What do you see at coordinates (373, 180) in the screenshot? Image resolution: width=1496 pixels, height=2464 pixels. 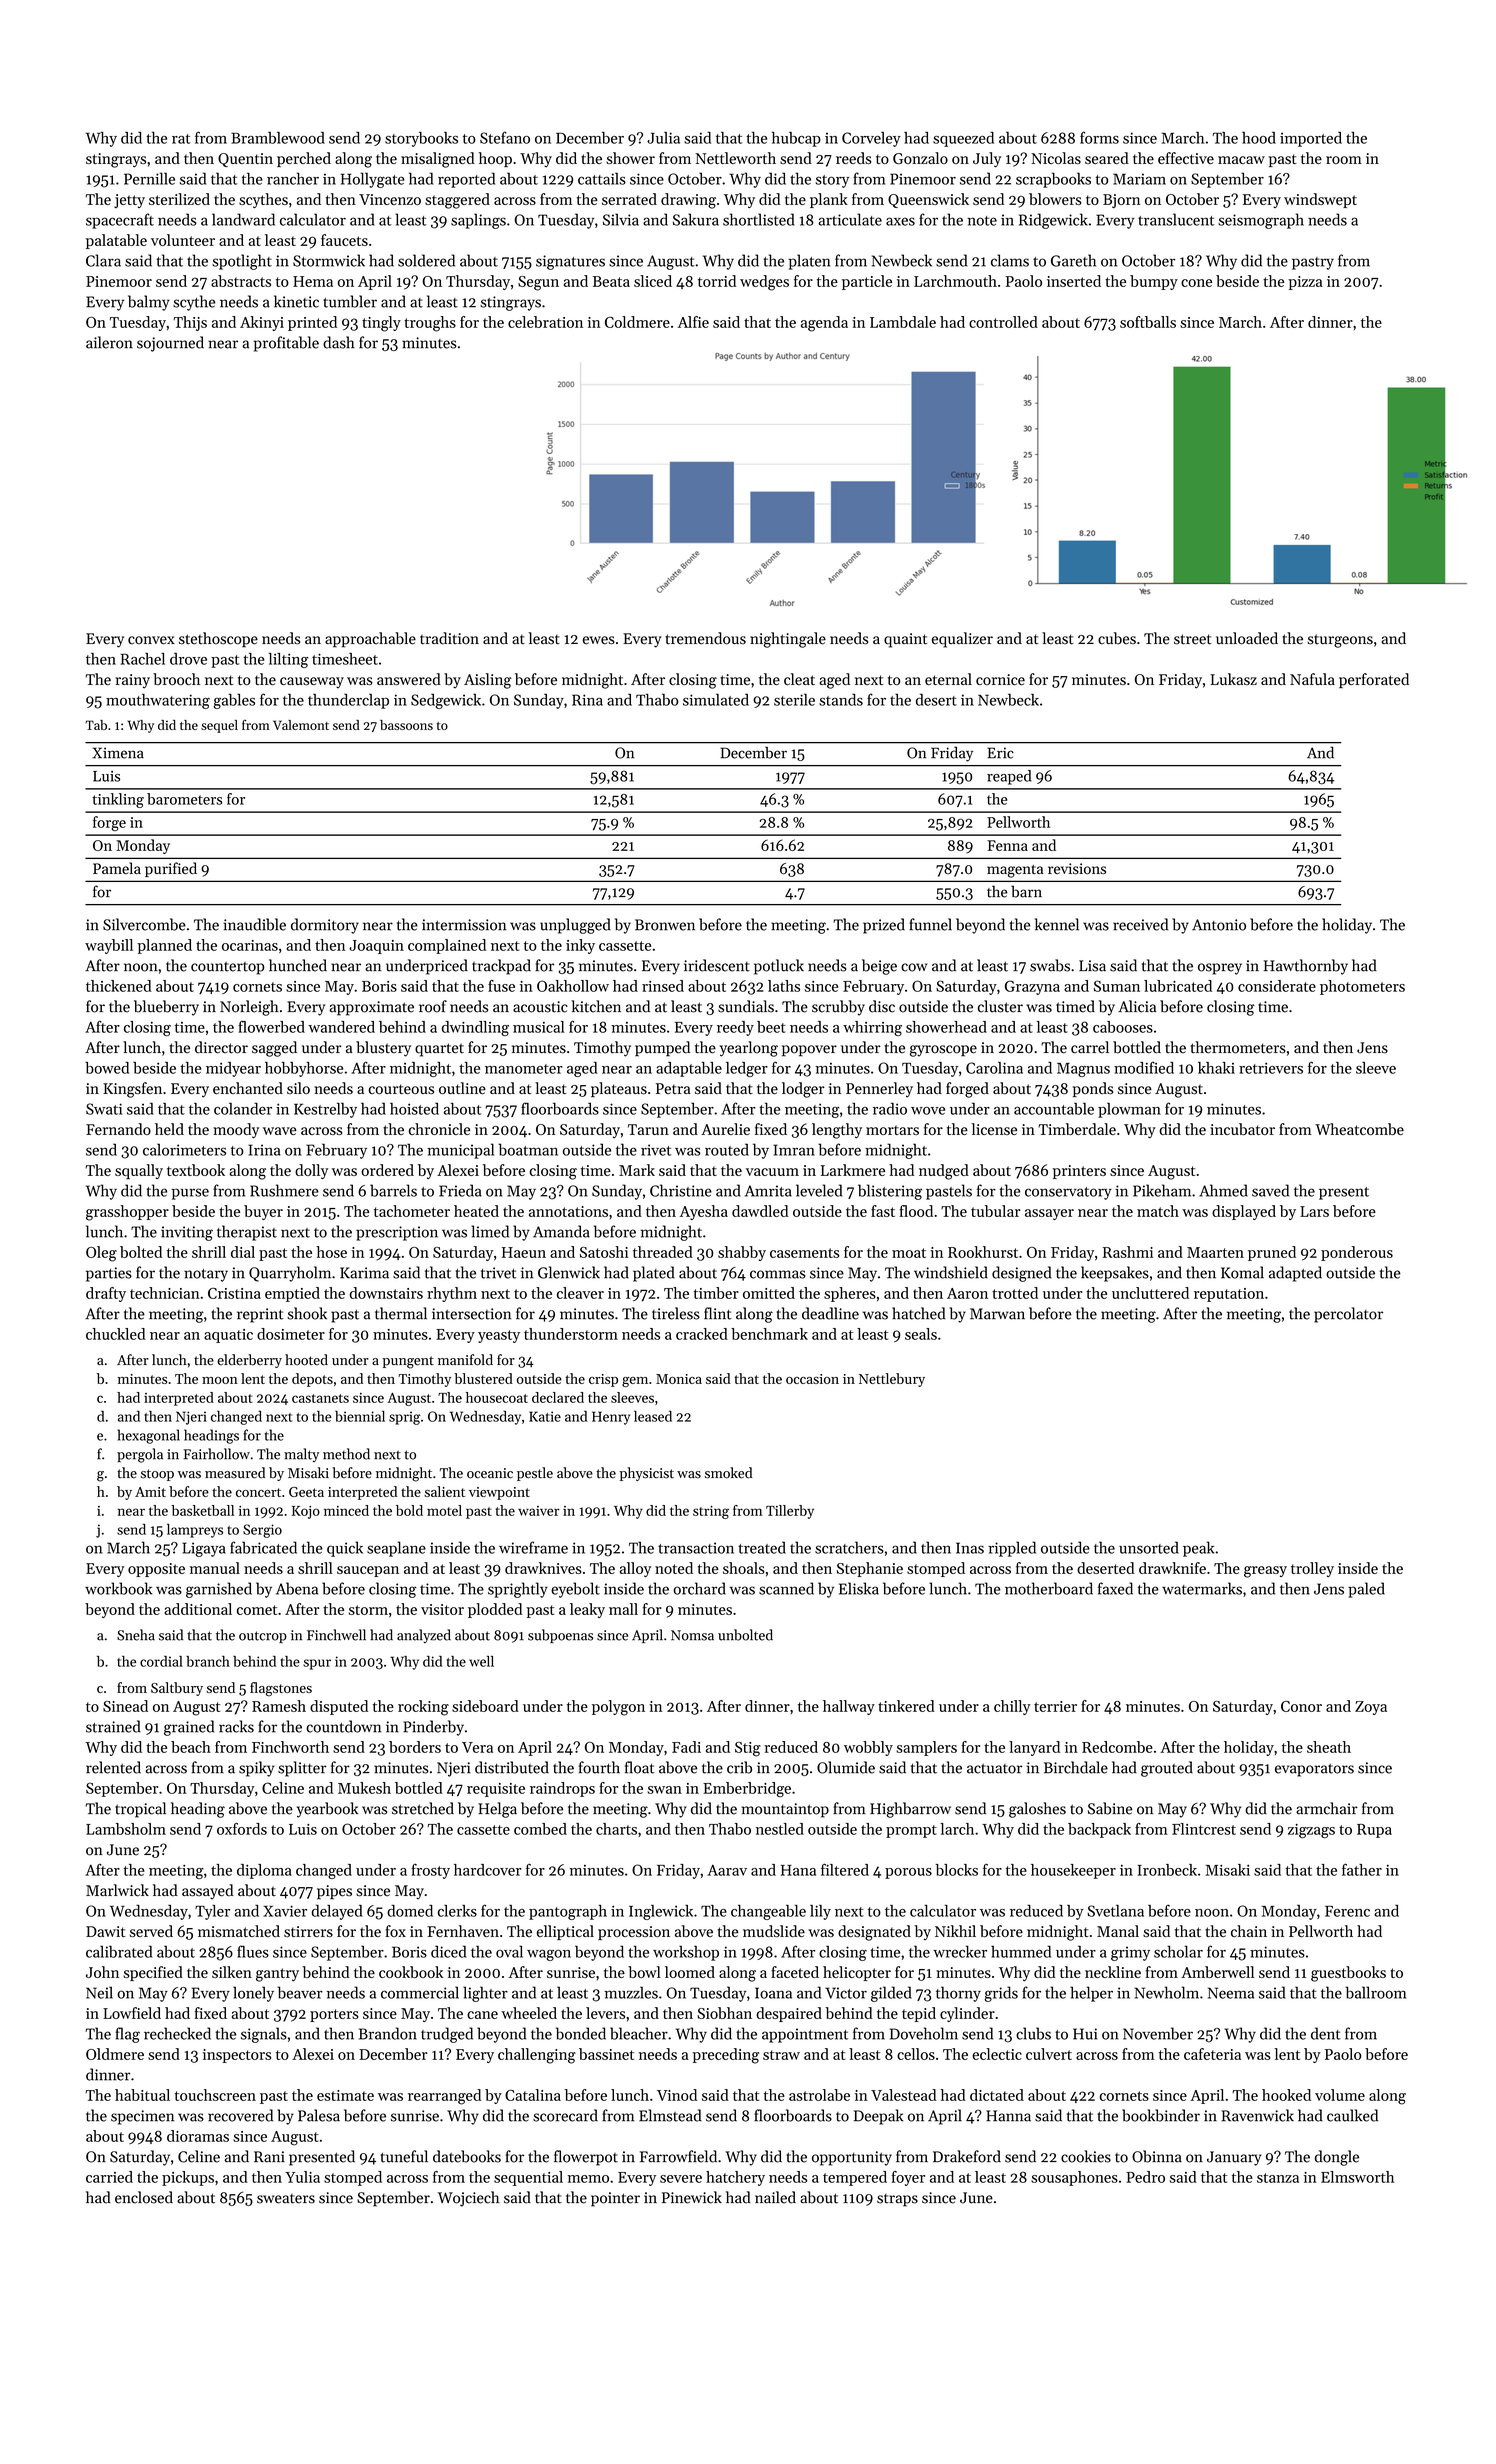 I see `Hollygate` at bounding box center [373, 180].
